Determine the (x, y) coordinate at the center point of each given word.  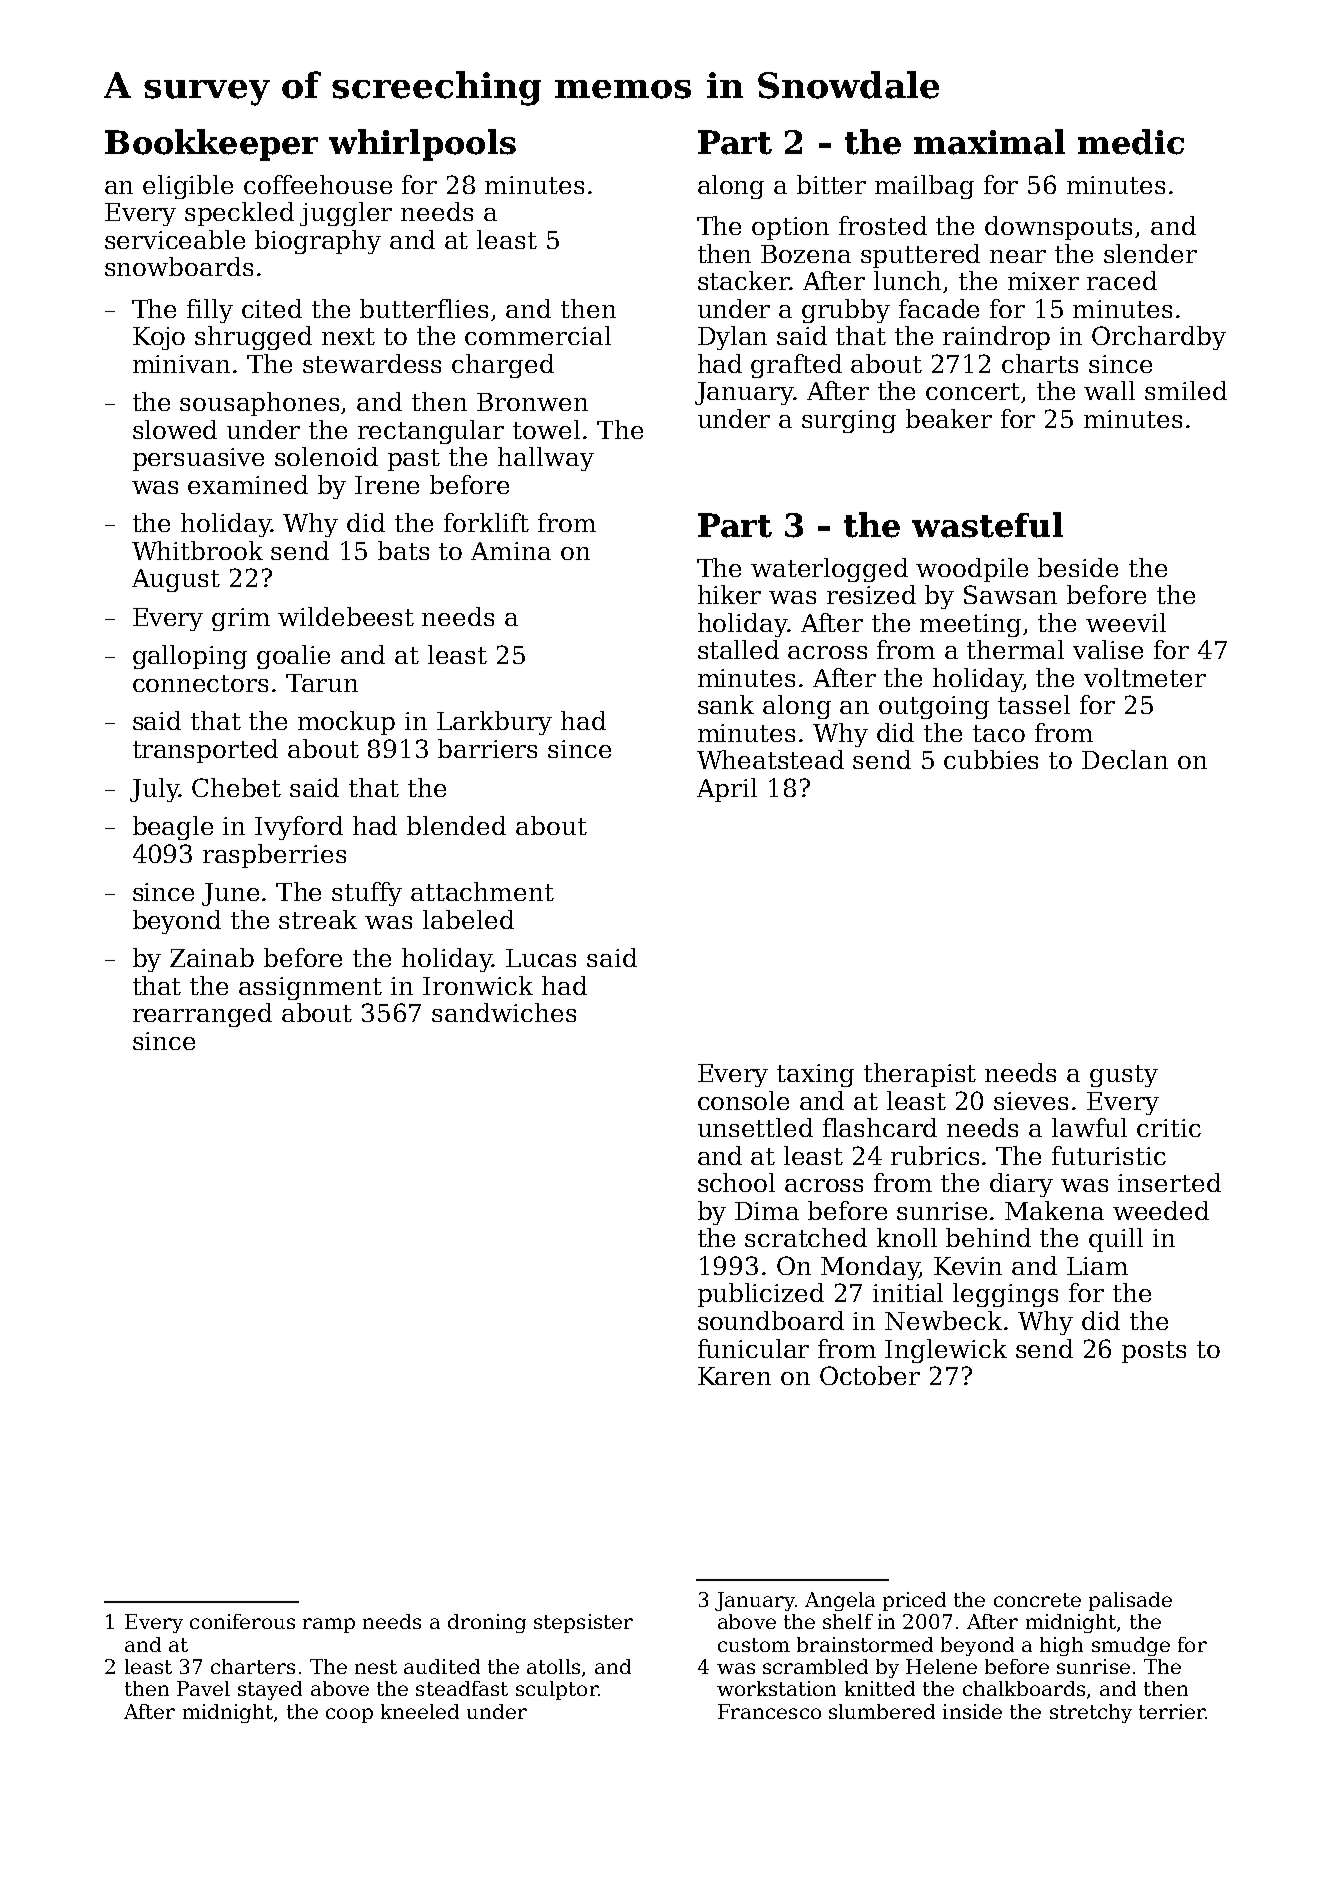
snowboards (179, 266)
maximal (989, 142)
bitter (831, 184)
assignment (310, 988)
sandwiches (504, 1012)
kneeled (420, 1711)
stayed (270, 1690)
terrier (1172, 1711)
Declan (1125, 759)
